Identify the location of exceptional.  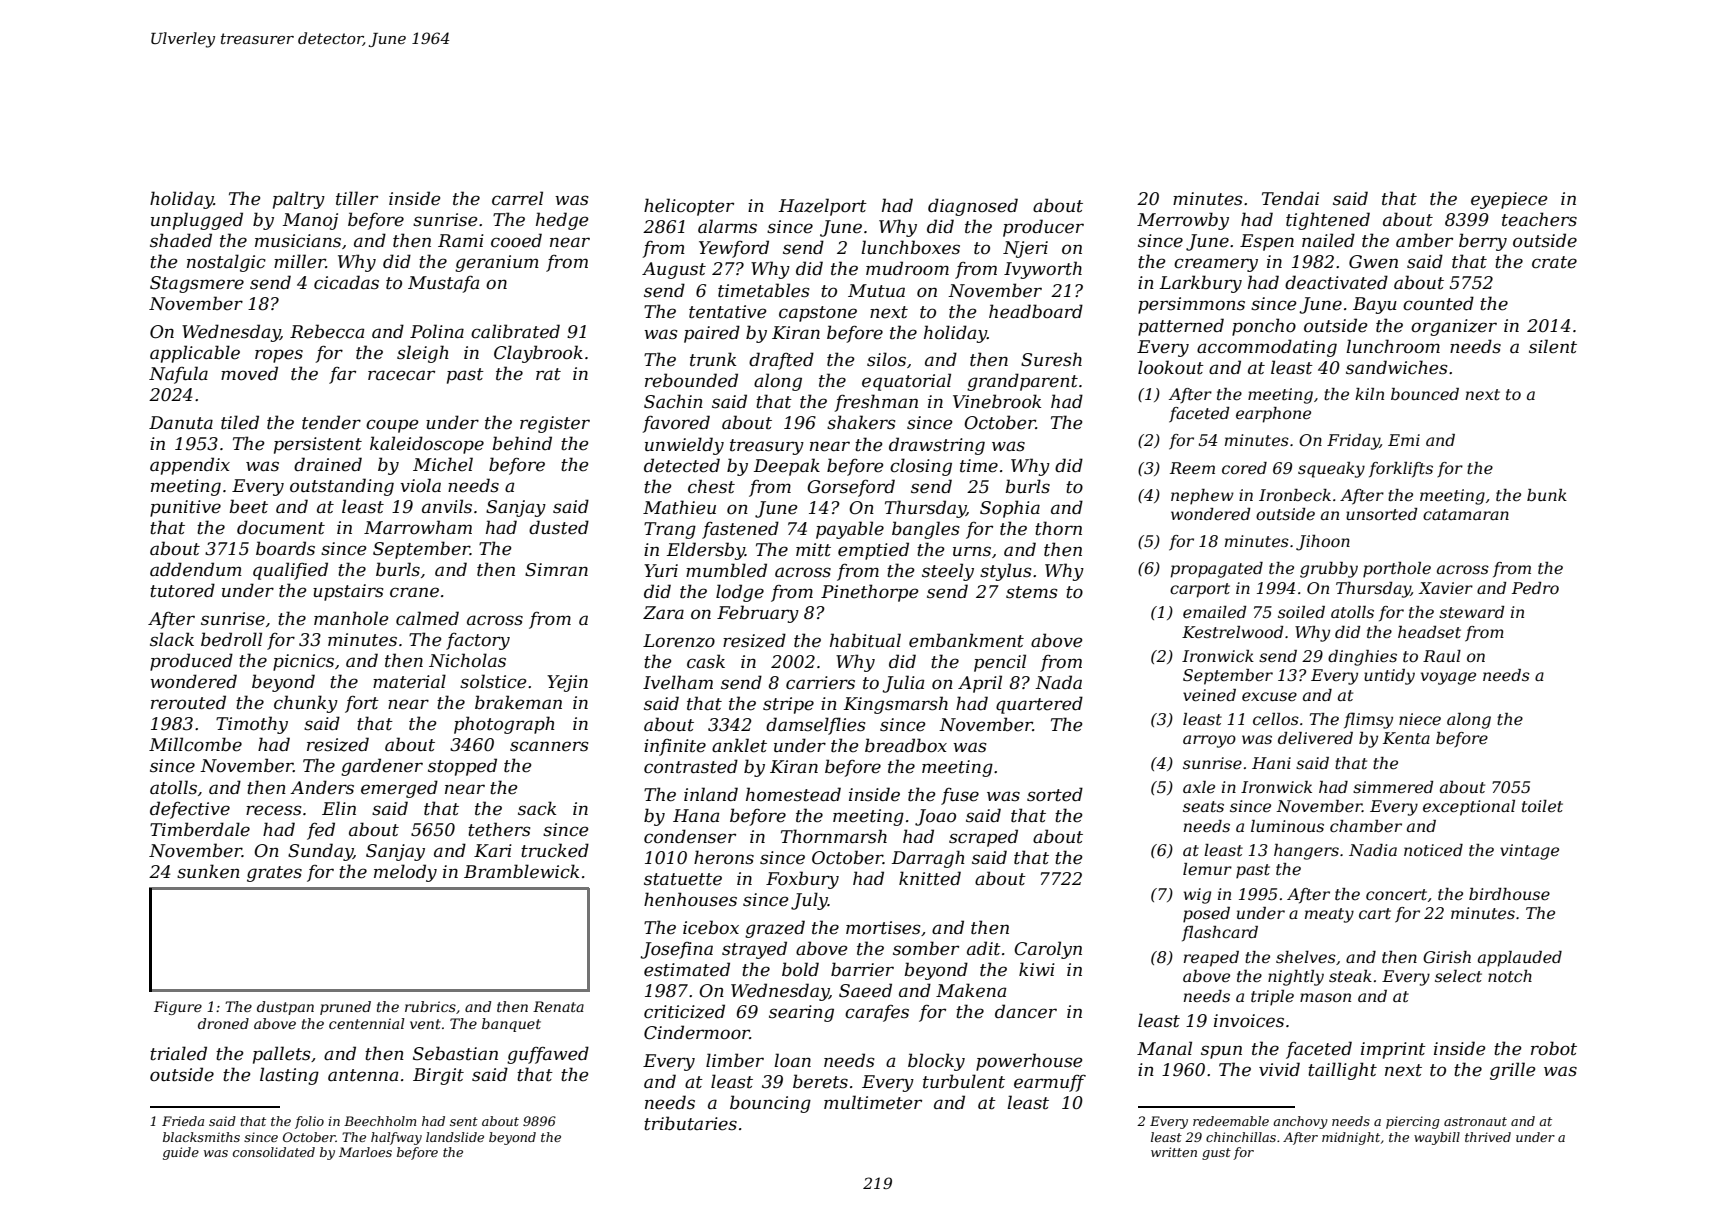
(1469, 808).
